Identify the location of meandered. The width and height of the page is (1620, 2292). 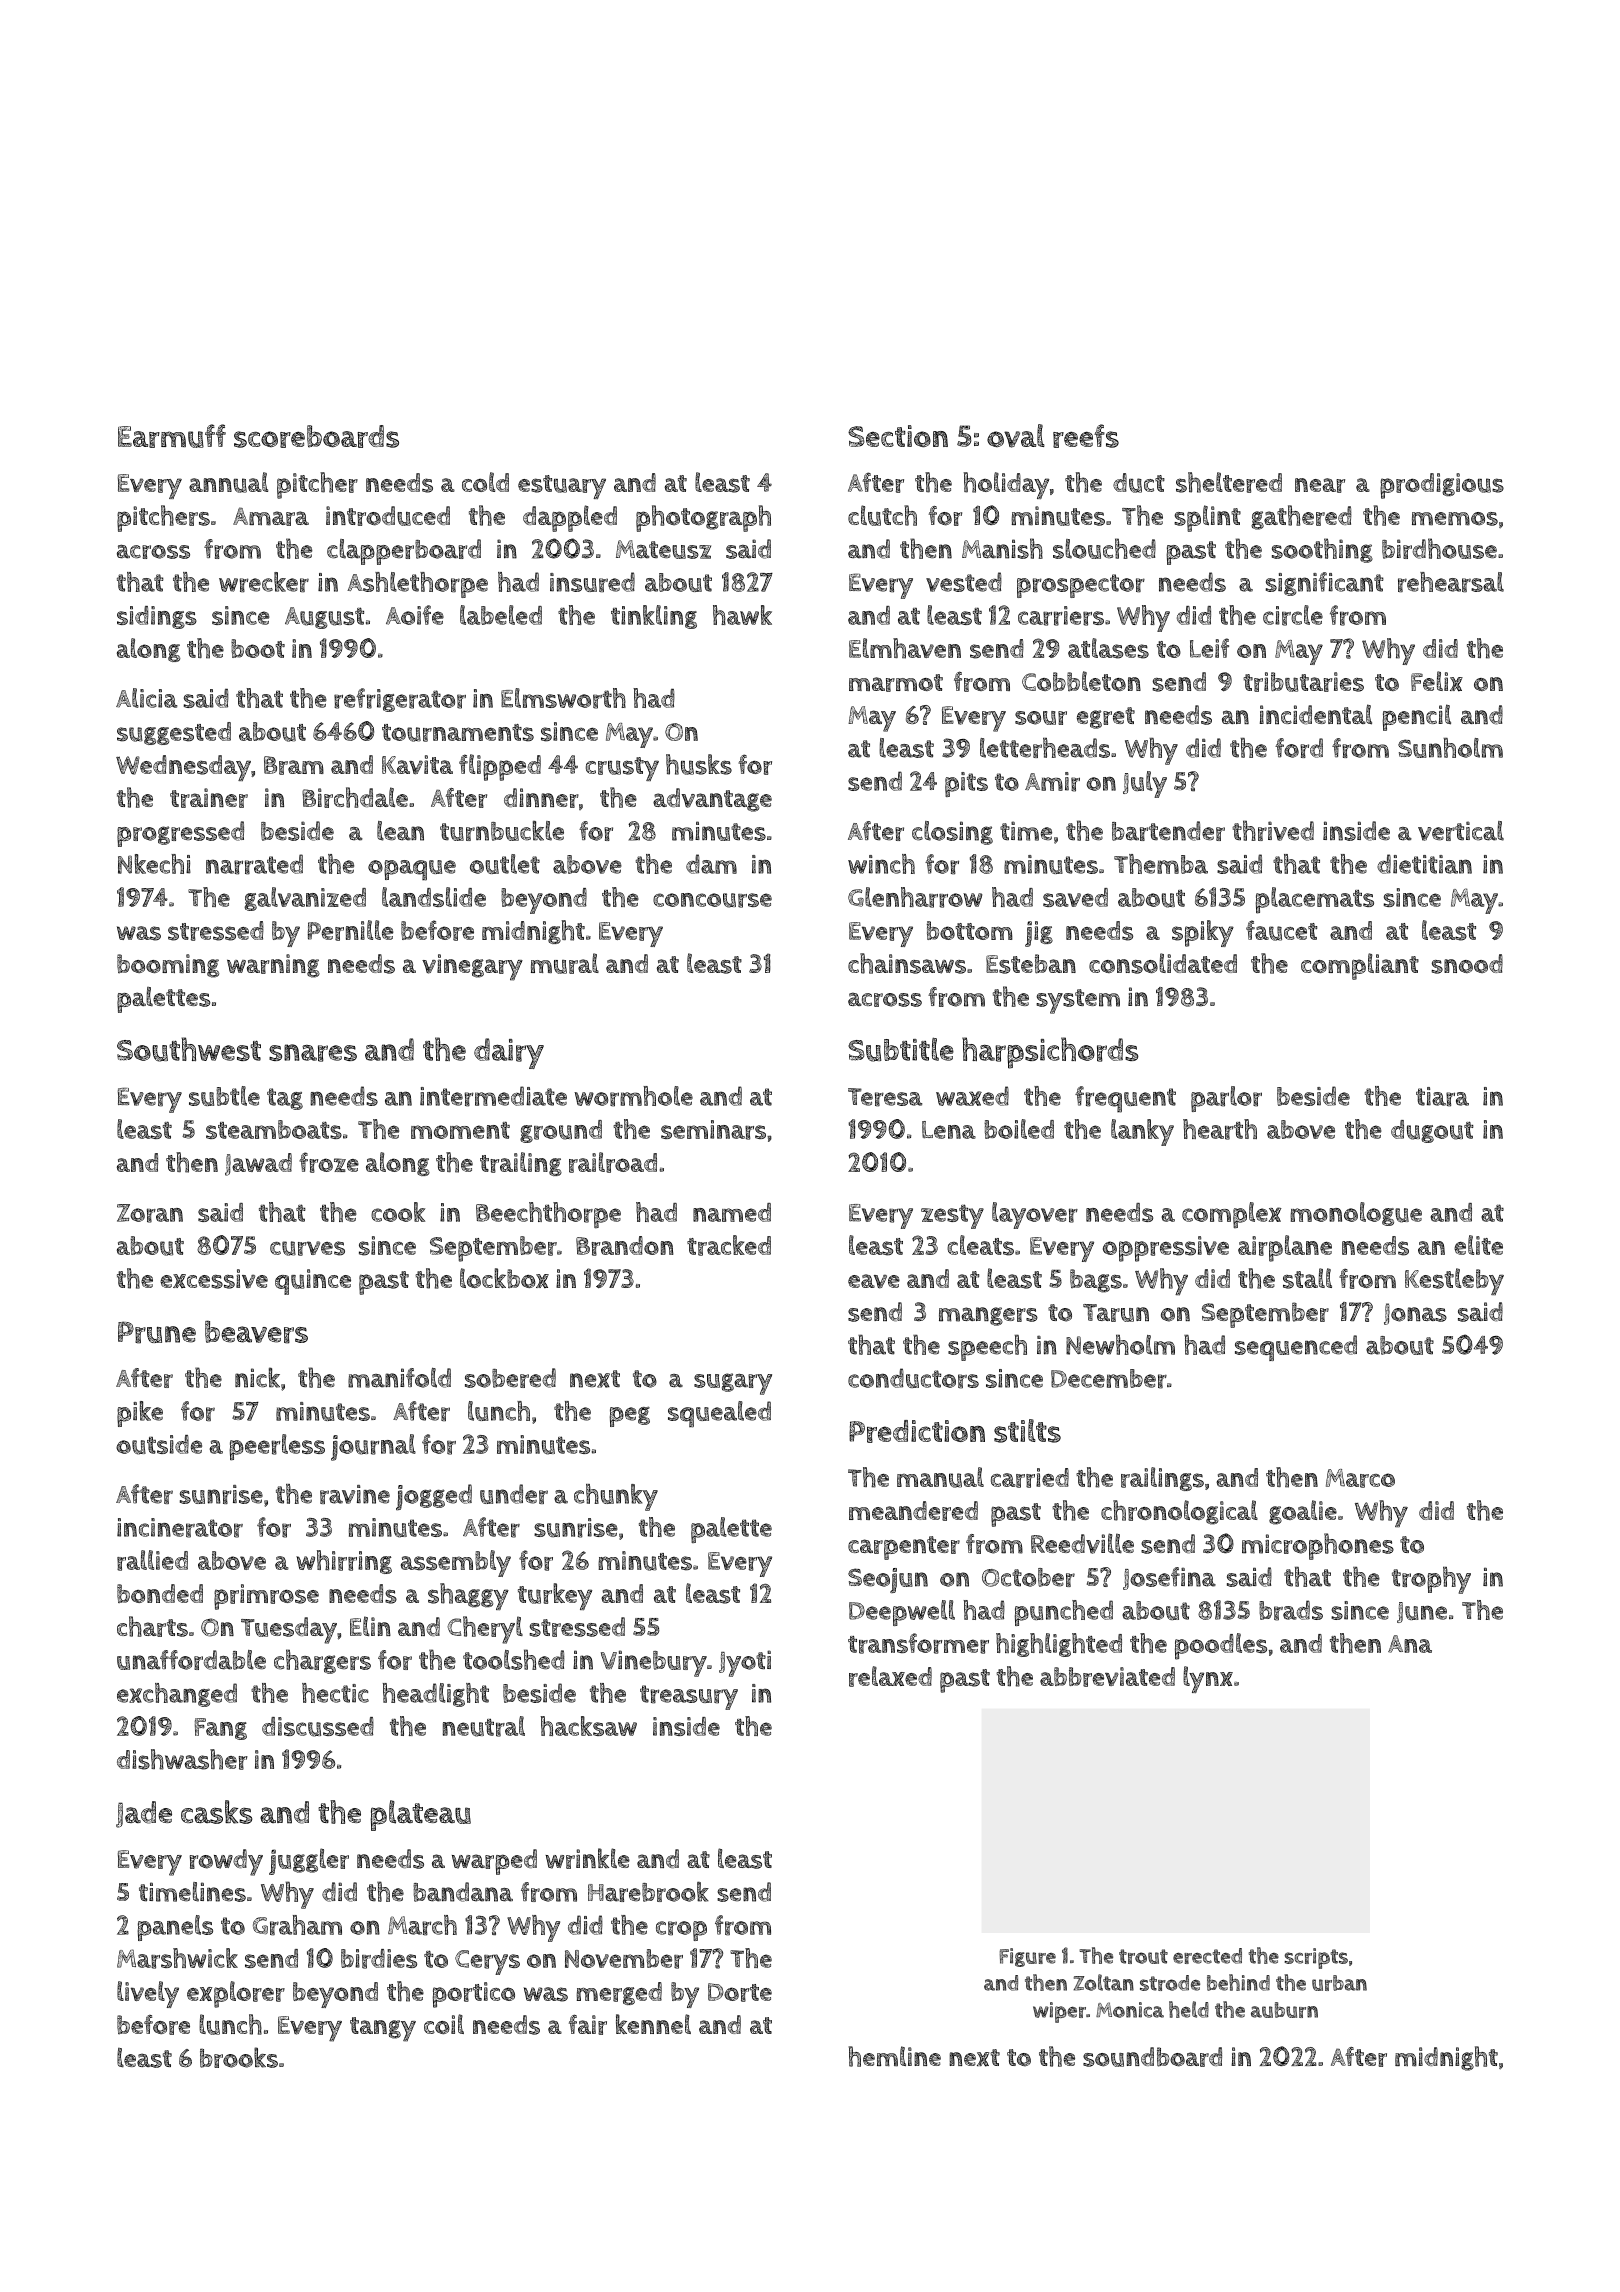
(913, 1511).
